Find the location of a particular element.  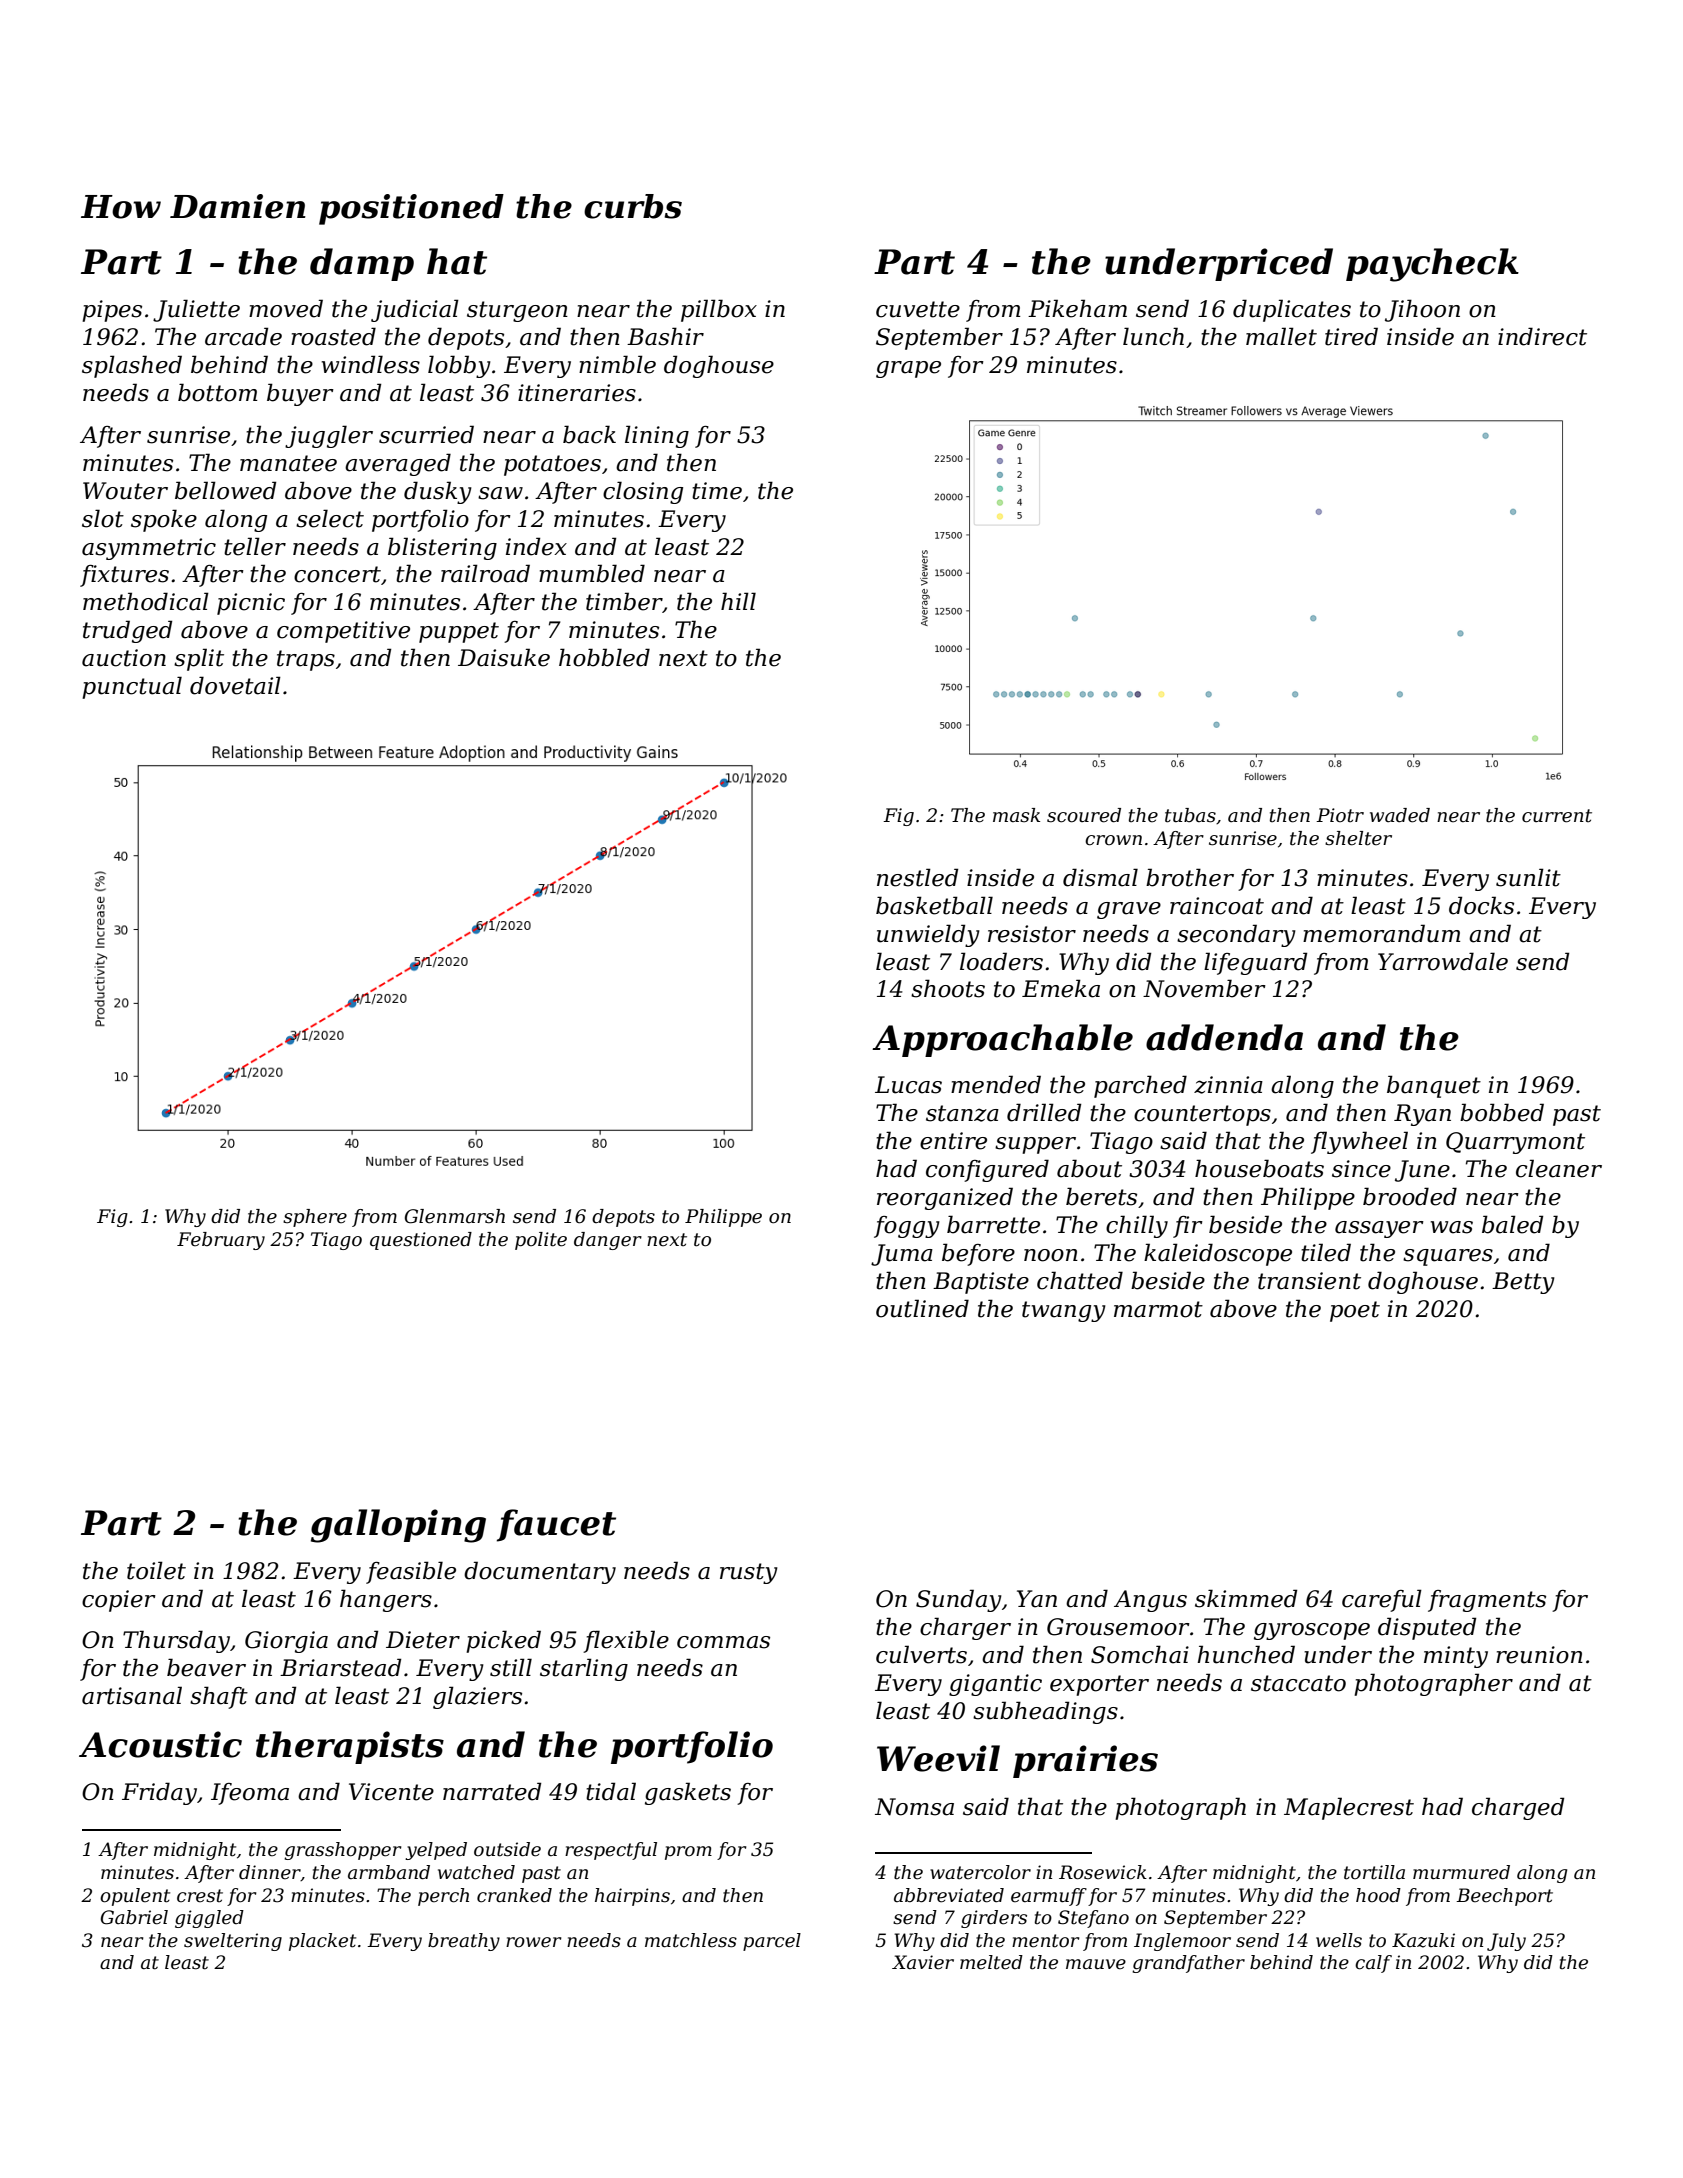

danger is located at coordinates (608, 1241).
